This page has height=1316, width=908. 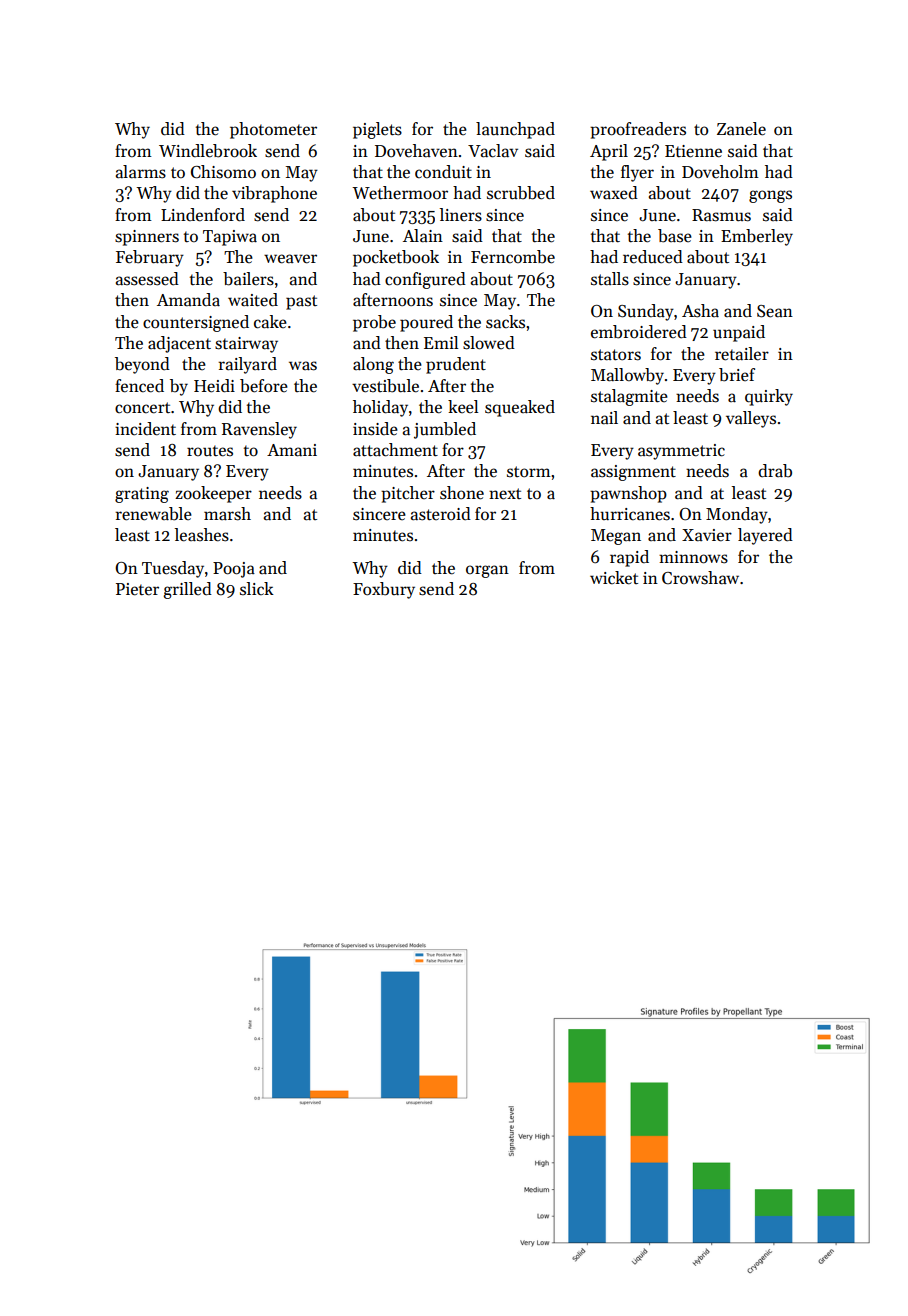 I want to click on slick, so click(x=257, y=589).
